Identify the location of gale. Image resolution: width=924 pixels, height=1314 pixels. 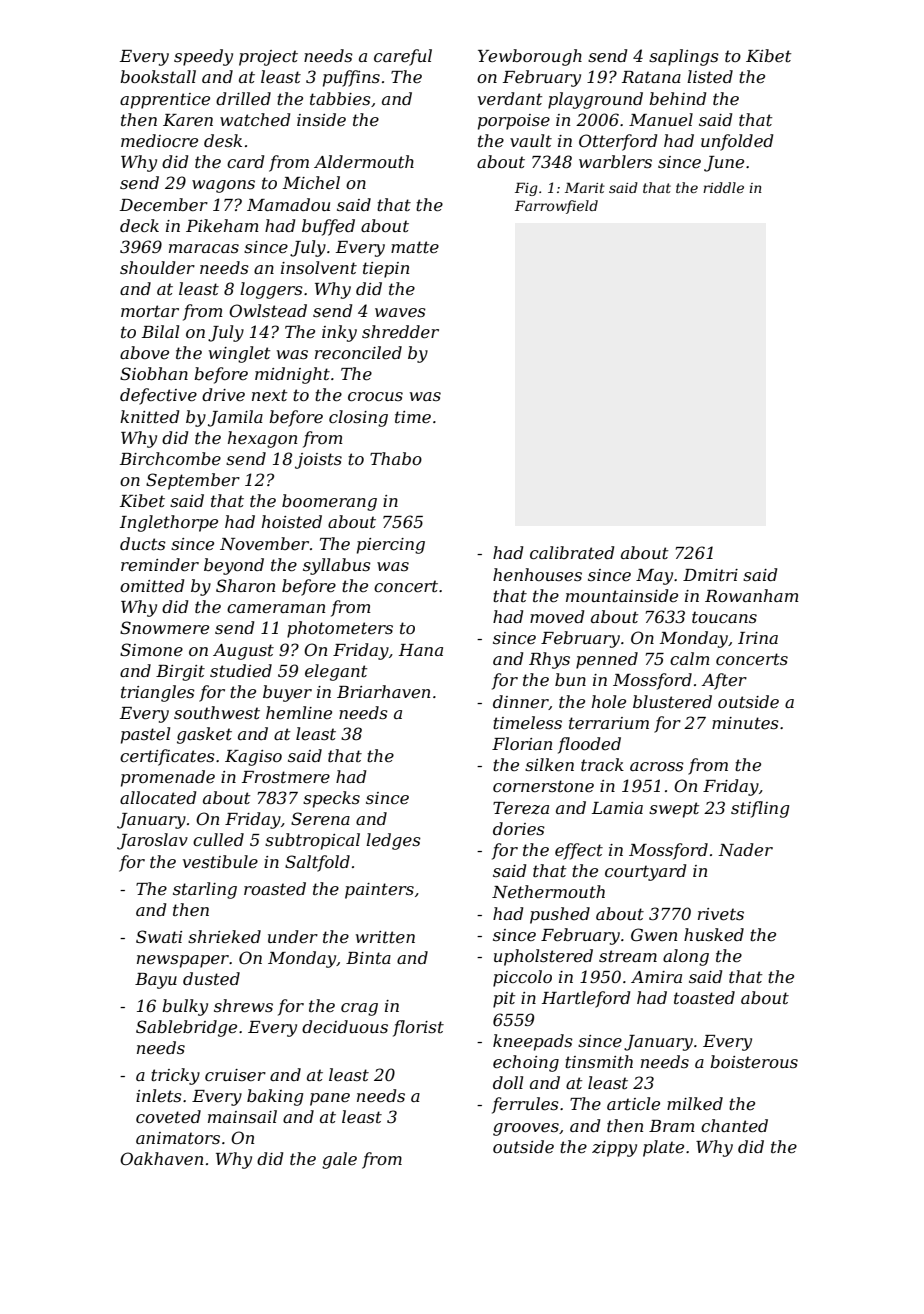
(339, 1160).
